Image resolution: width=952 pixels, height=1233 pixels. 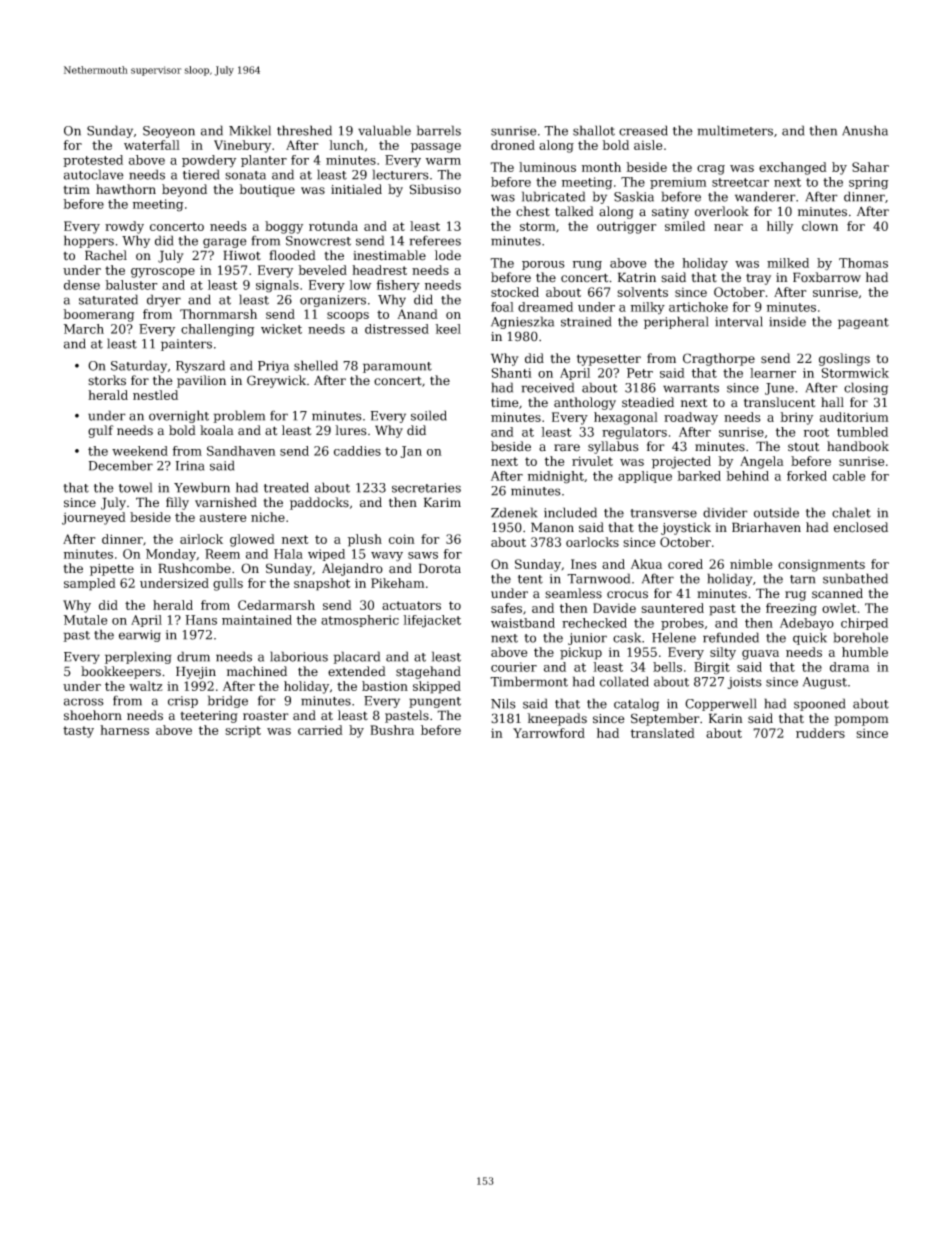 I want to click on barrels, so click(x=439, y=130).
